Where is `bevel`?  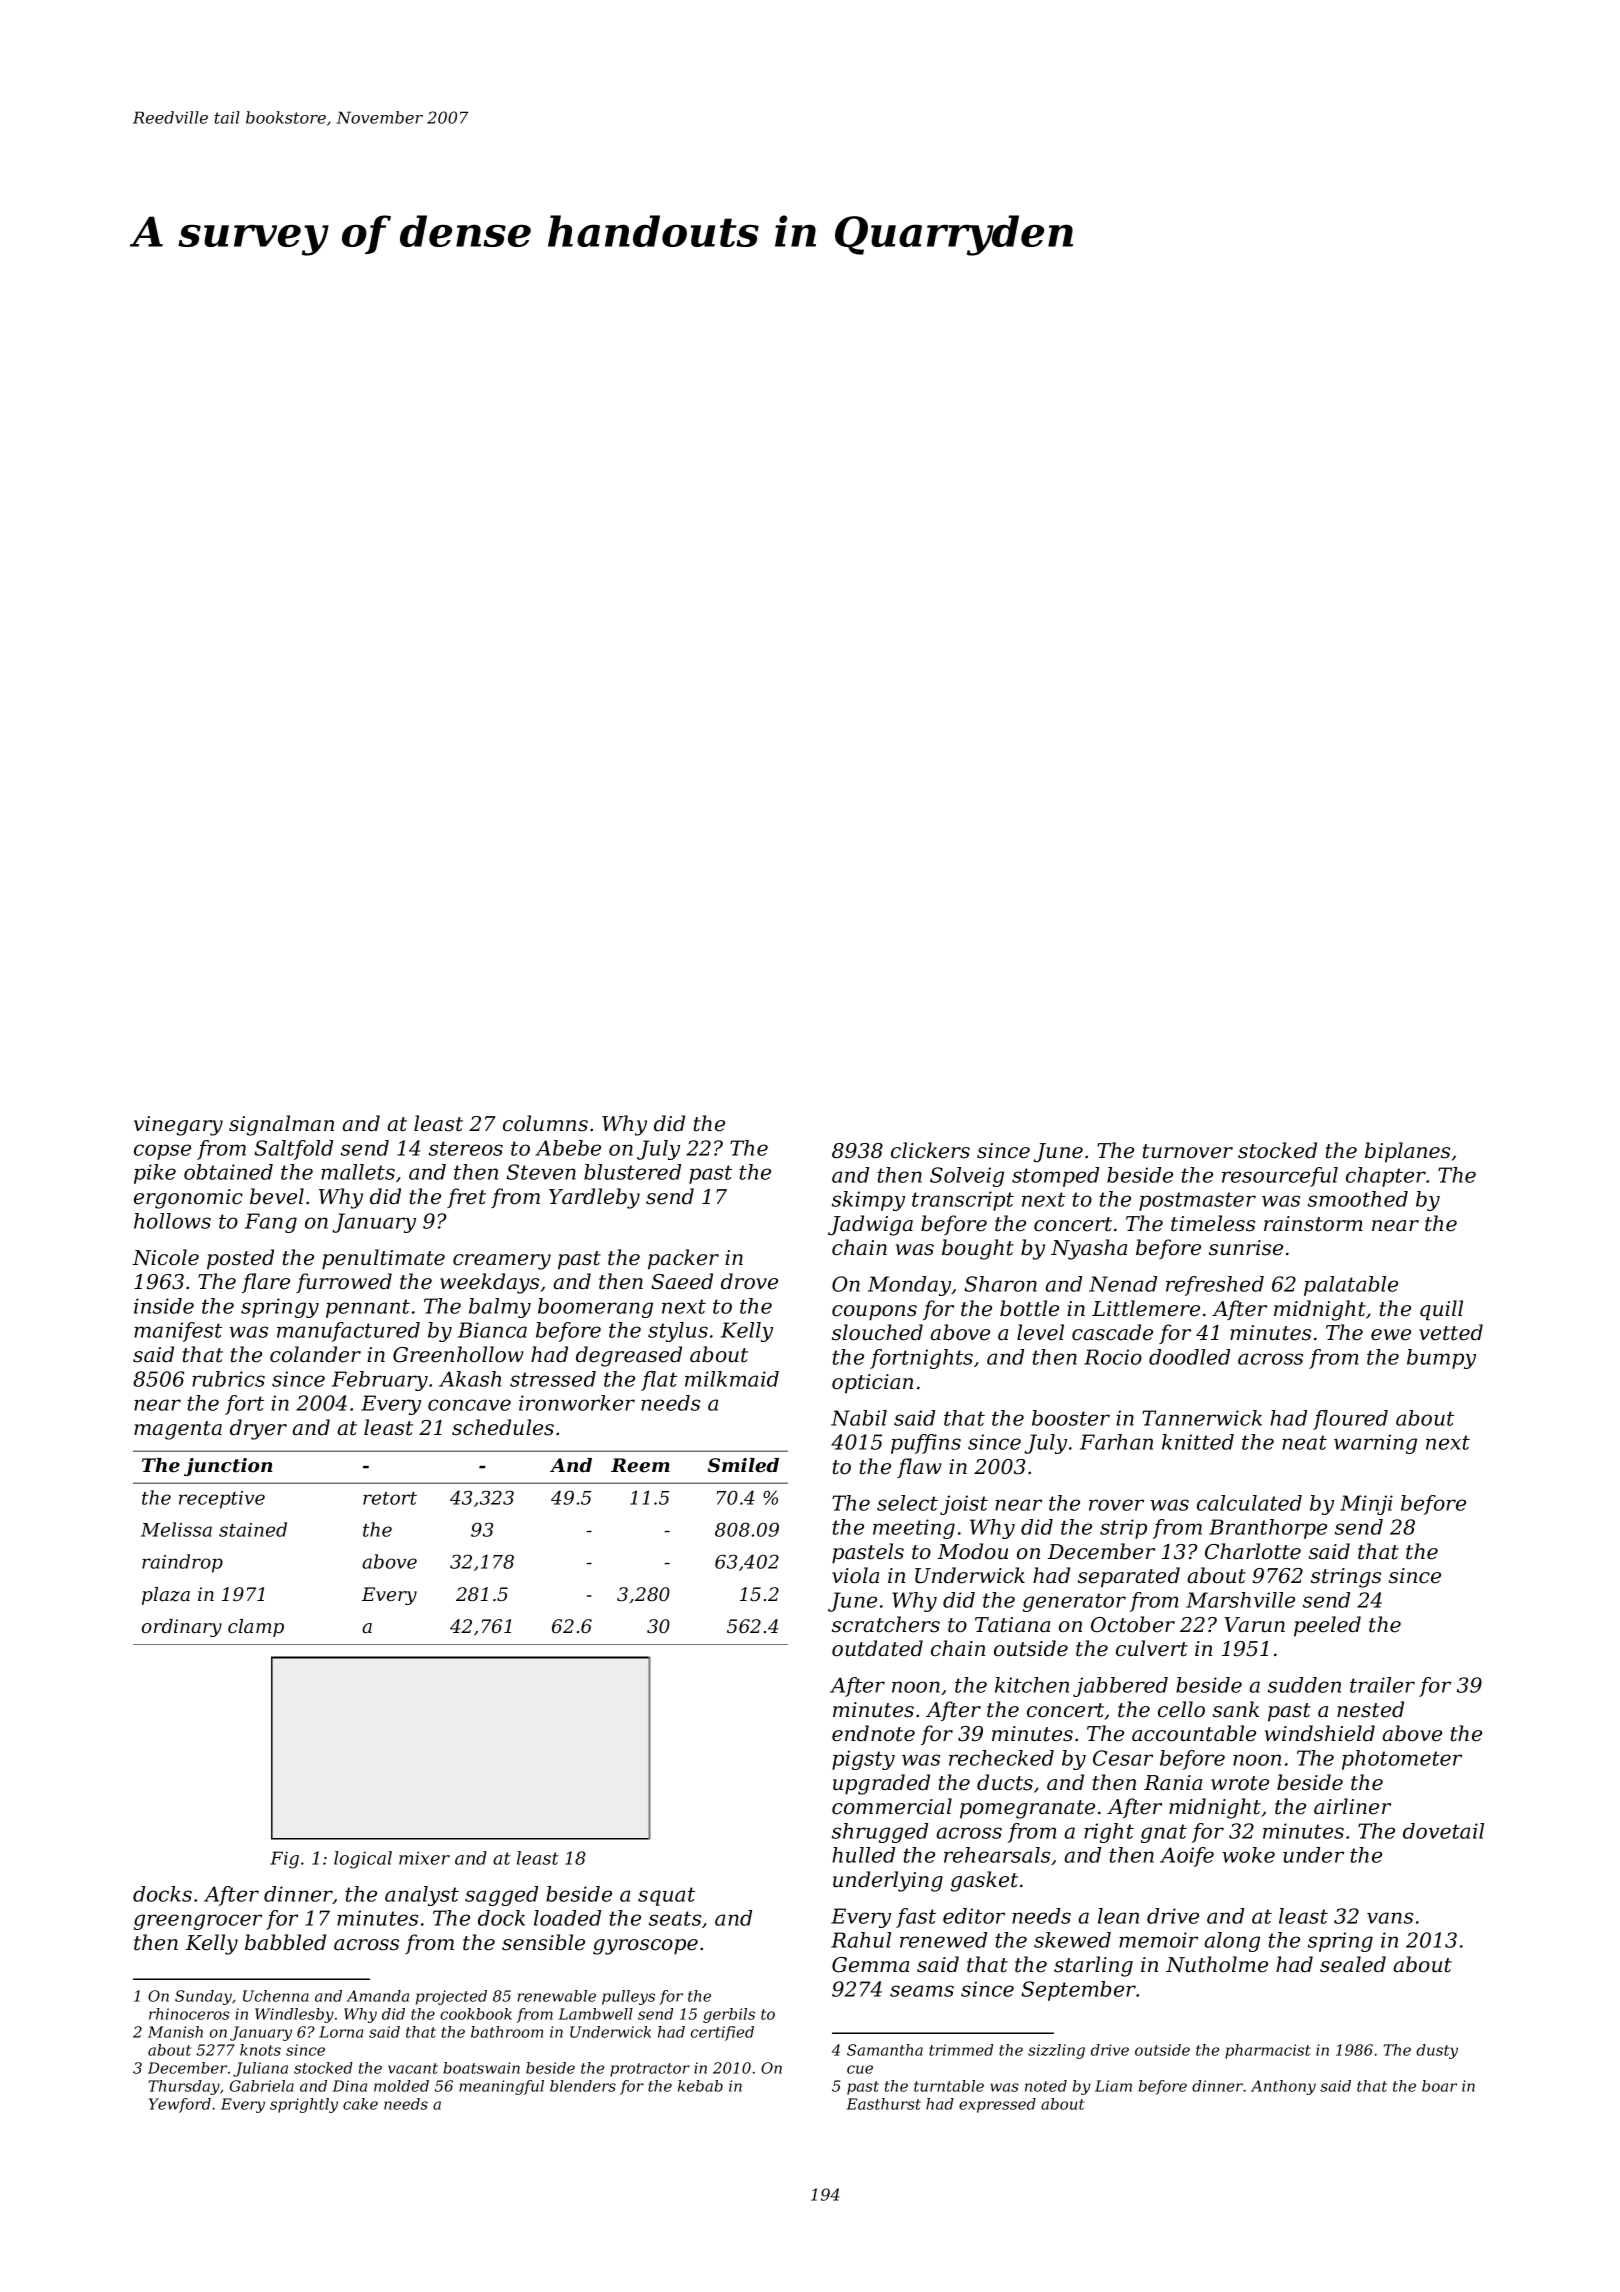
bevel is located at coordinates (277, 1196).
